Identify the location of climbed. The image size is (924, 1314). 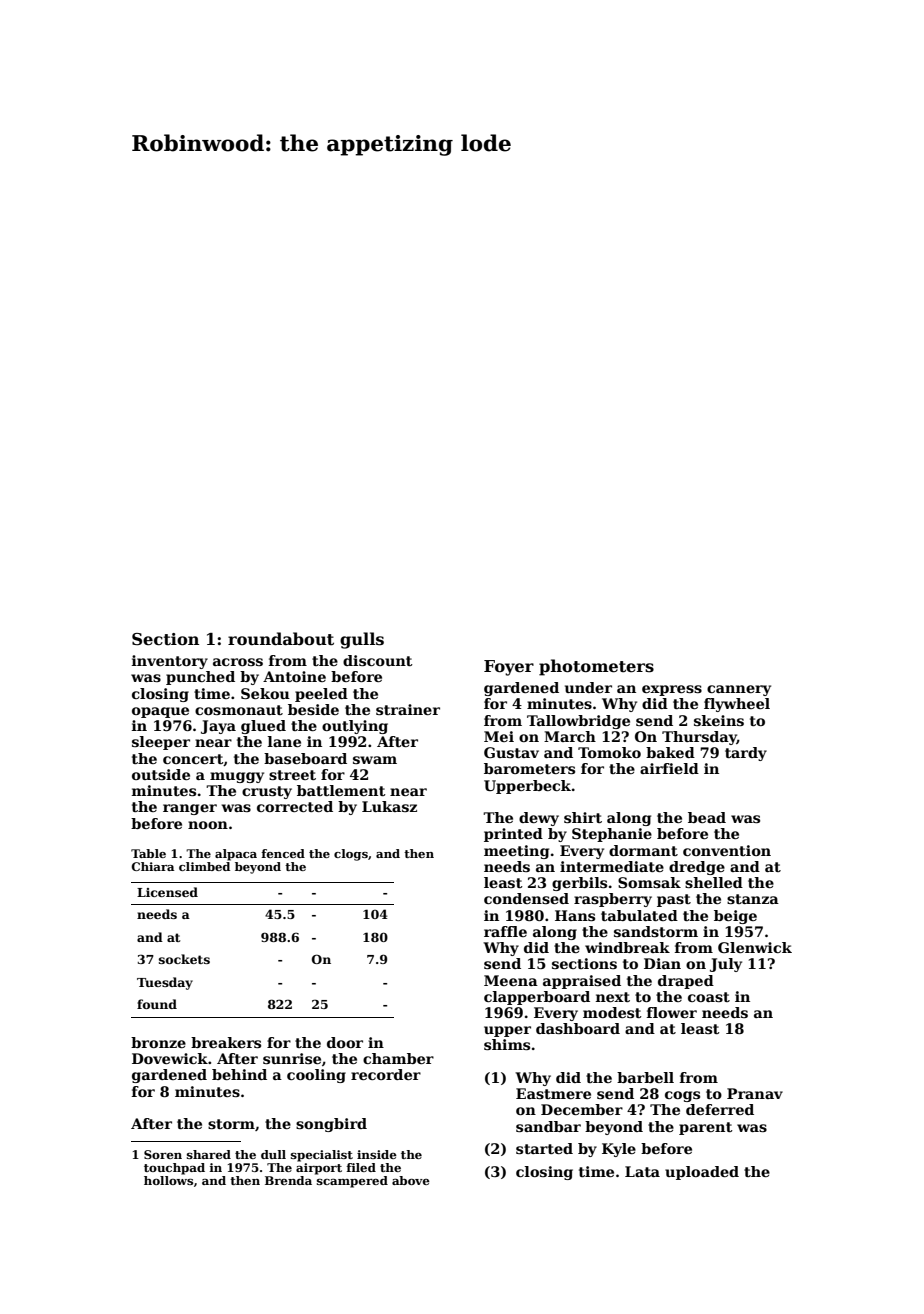
(204, 866).
